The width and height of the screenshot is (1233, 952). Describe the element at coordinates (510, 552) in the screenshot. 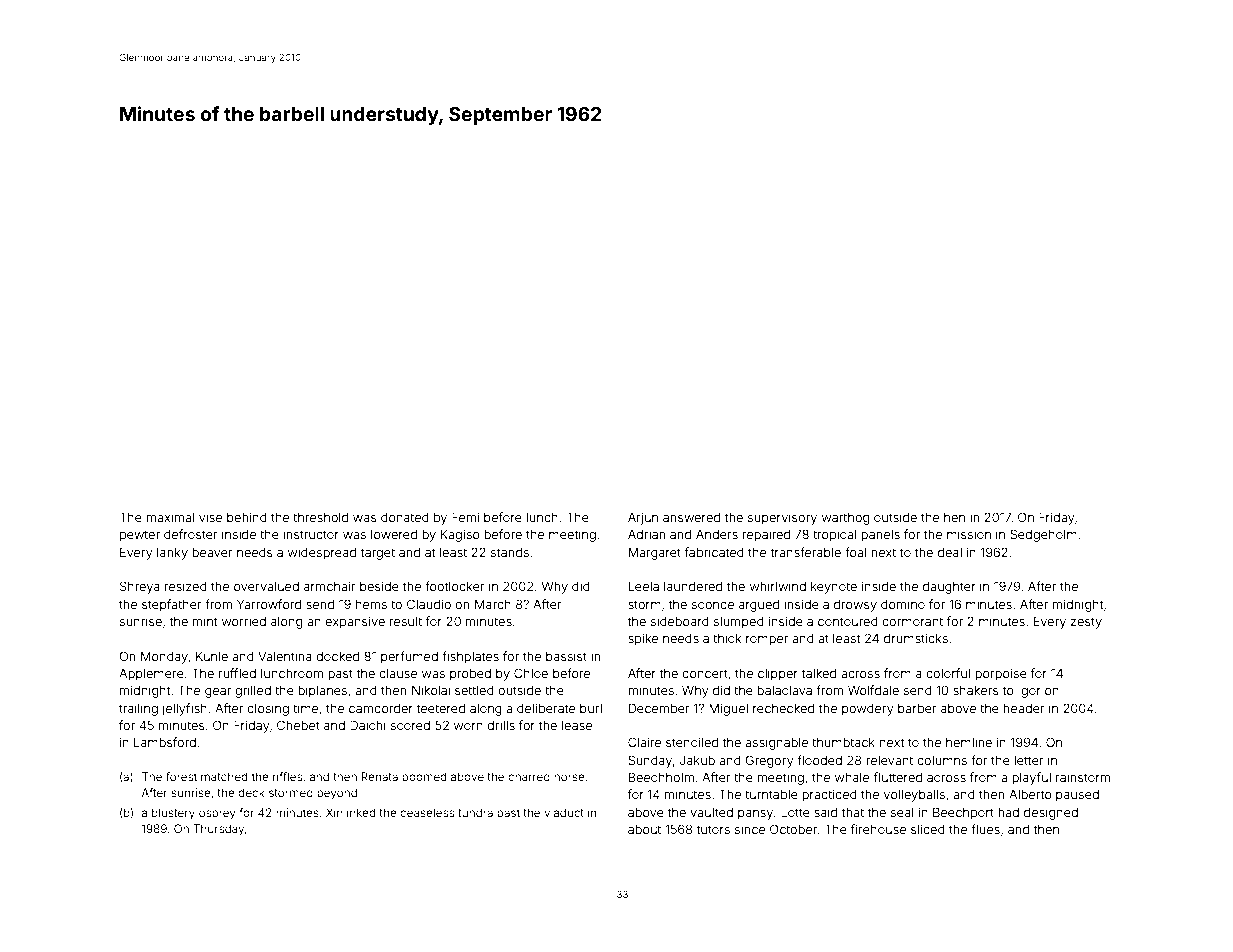

I see `stands` at that location.
